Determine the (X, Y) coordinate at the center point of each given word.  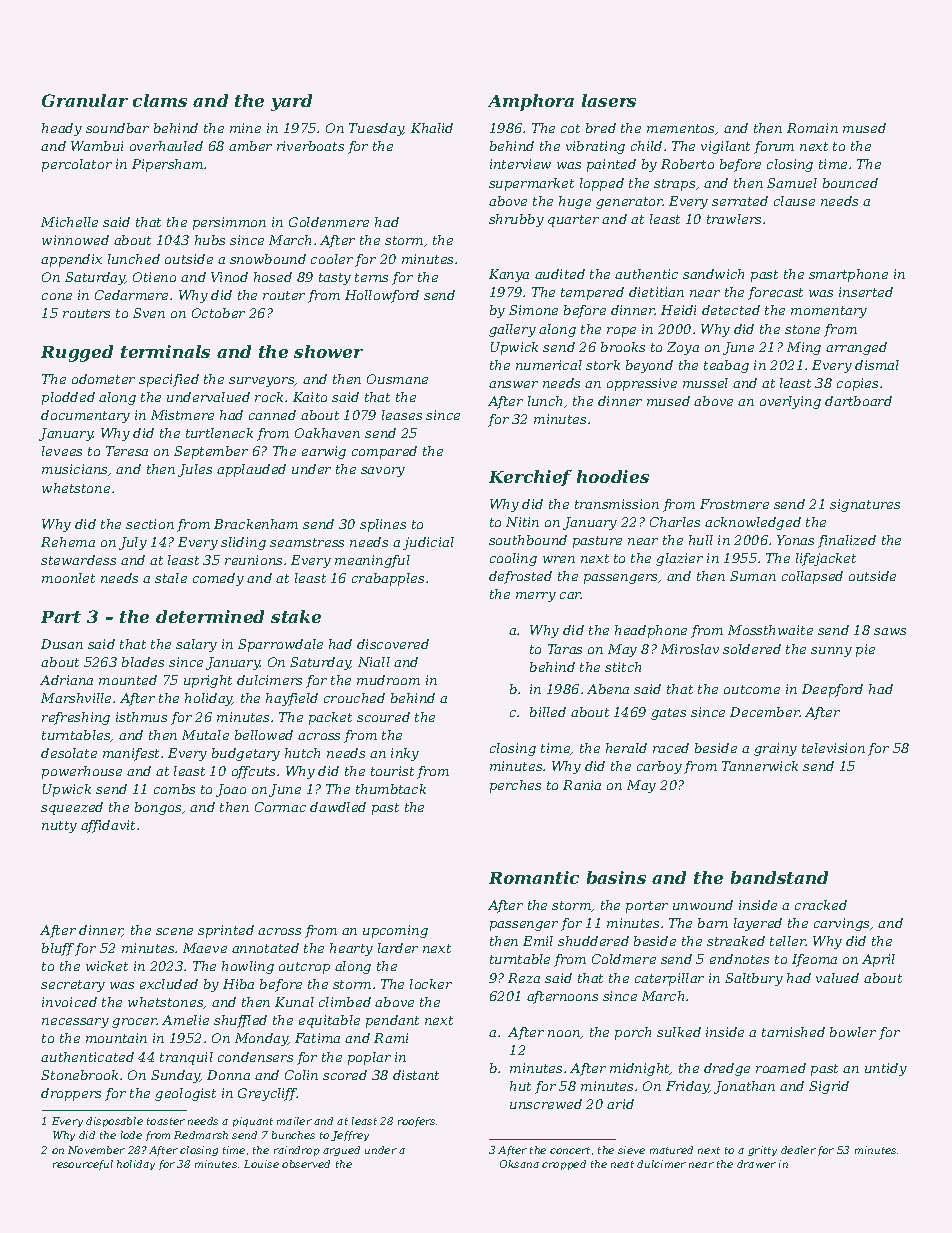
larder (398, 948)
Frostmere (734, 504)
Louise (261, 1164)
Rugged (77, 353)
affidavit (108, 826)
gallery (512, 330)
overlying (790, 402)
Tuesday (376, 129)
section (150, 524)
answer (513, 384)
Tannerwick (760, 766)
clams (160, 100)
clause (794, 201)
